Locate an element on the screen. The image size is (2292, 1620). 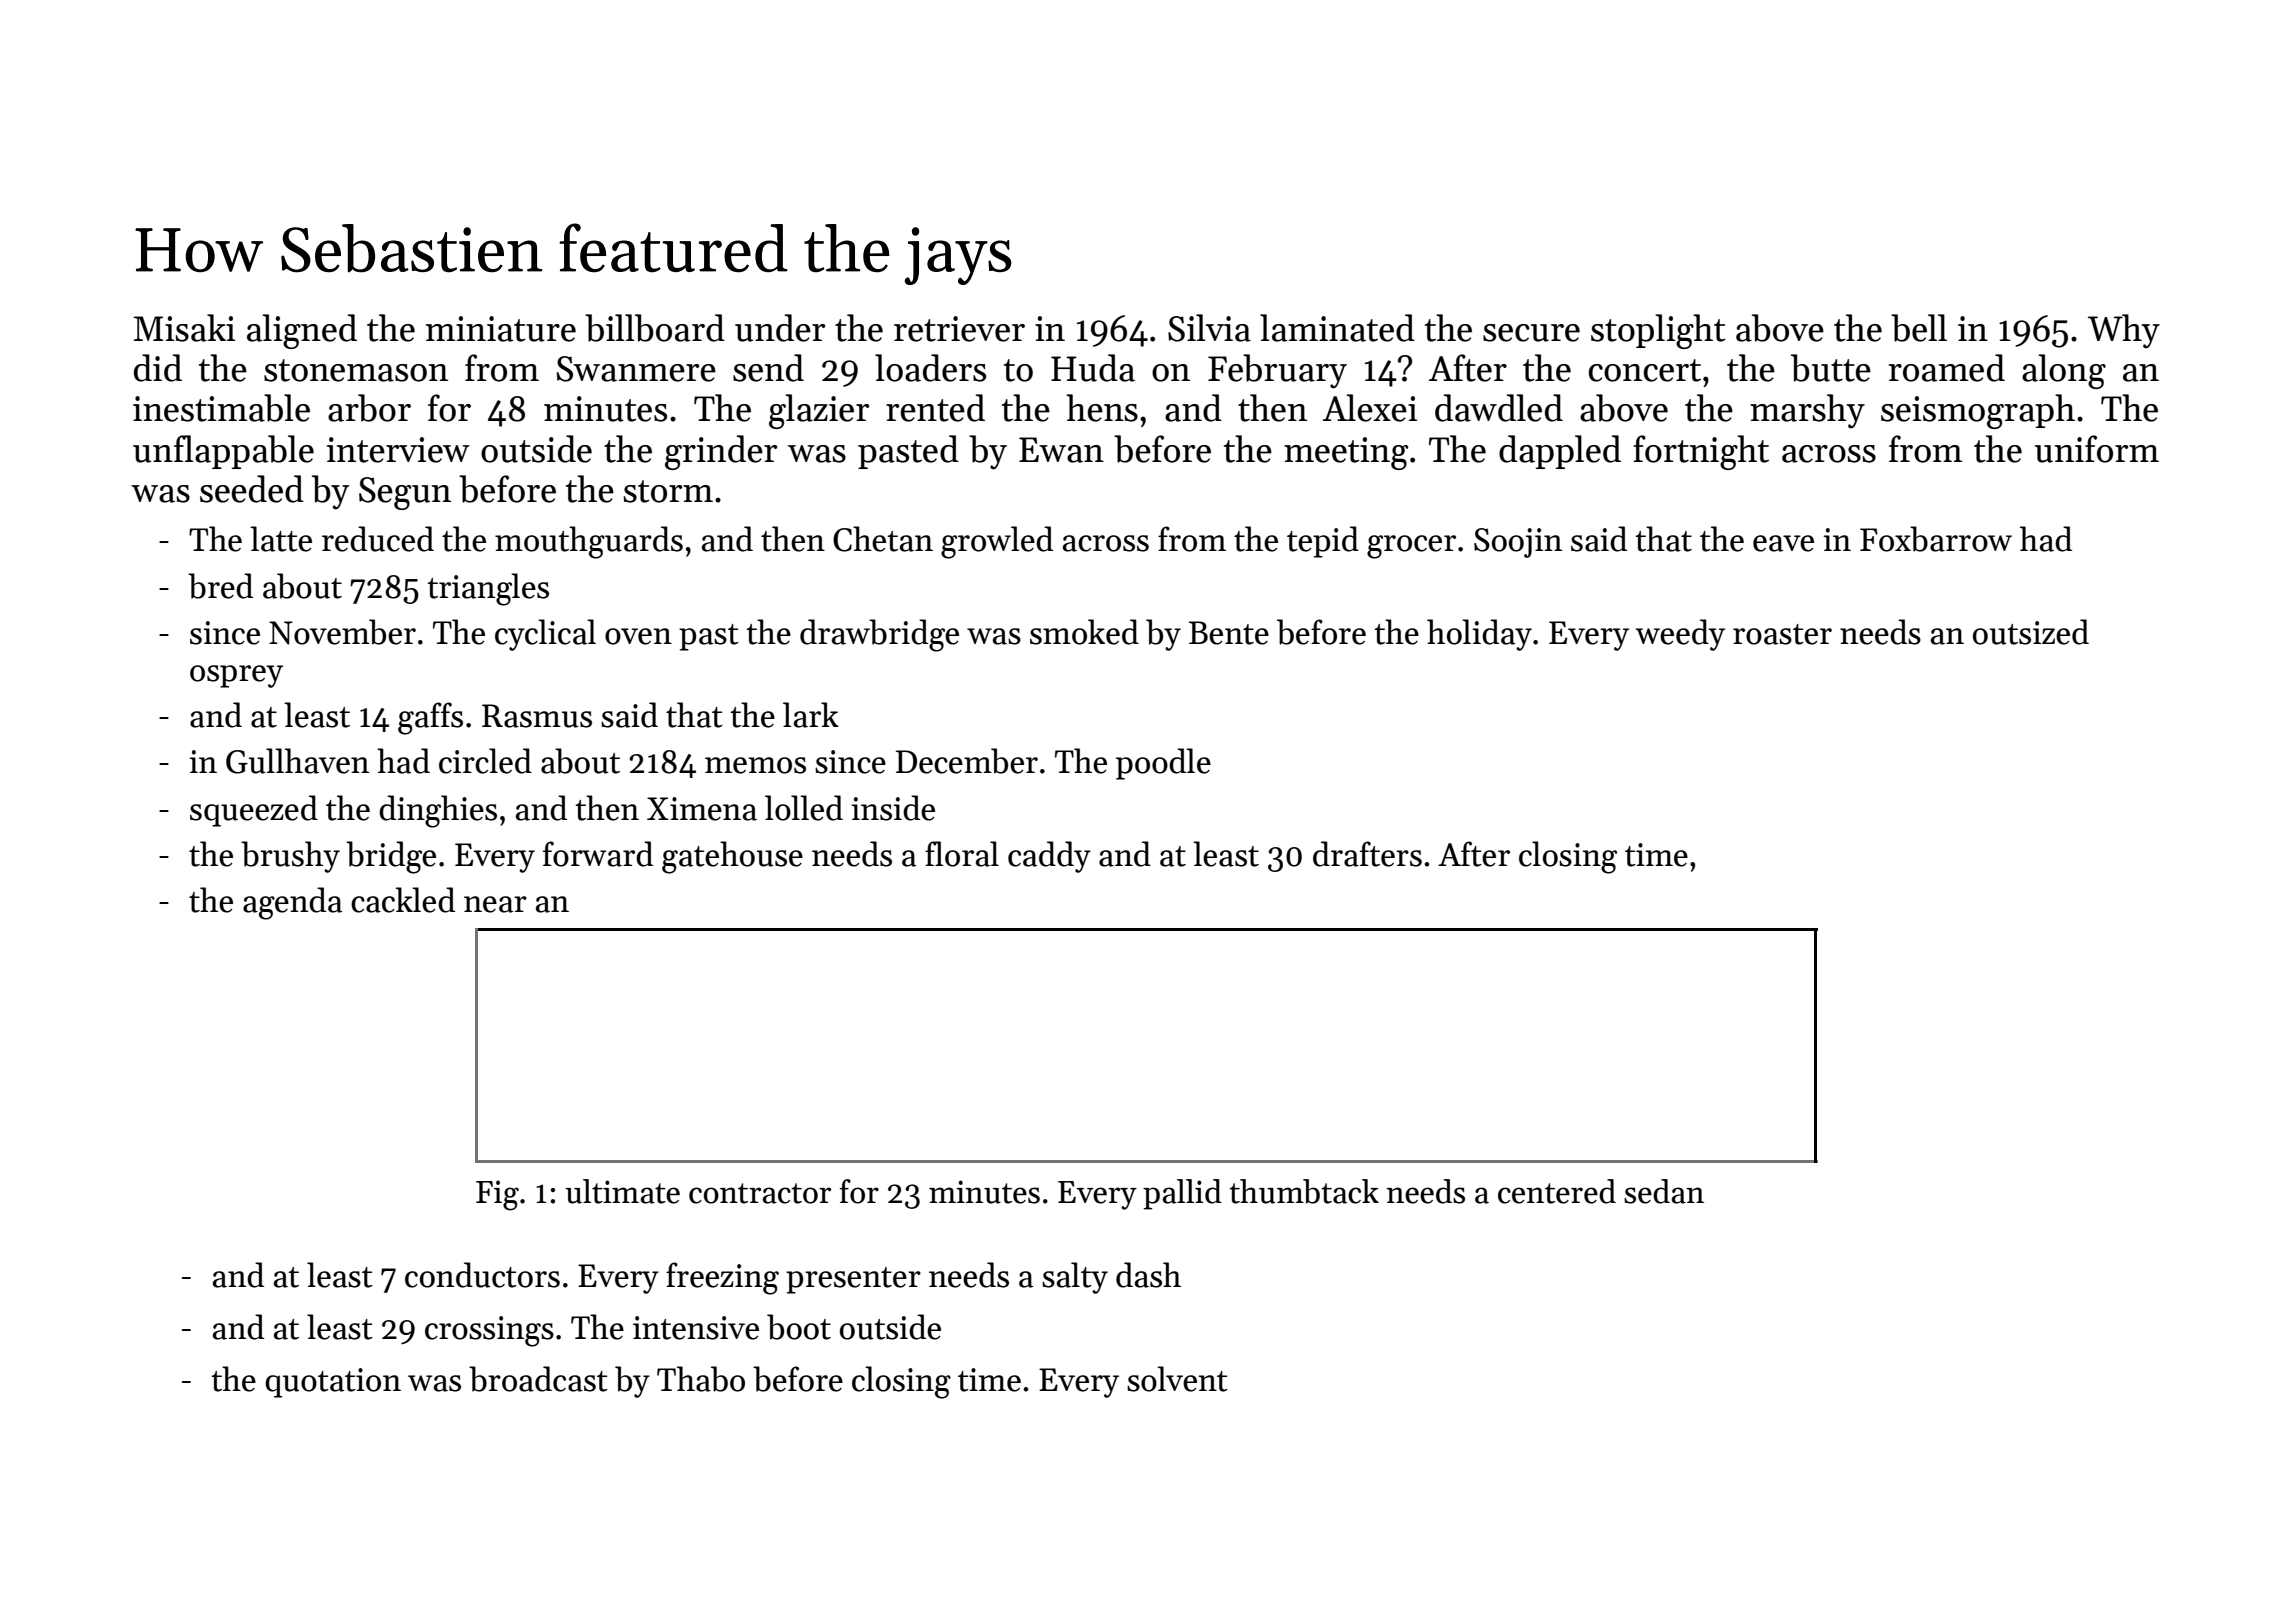
squeezed is located at coordinates (254, 811).
